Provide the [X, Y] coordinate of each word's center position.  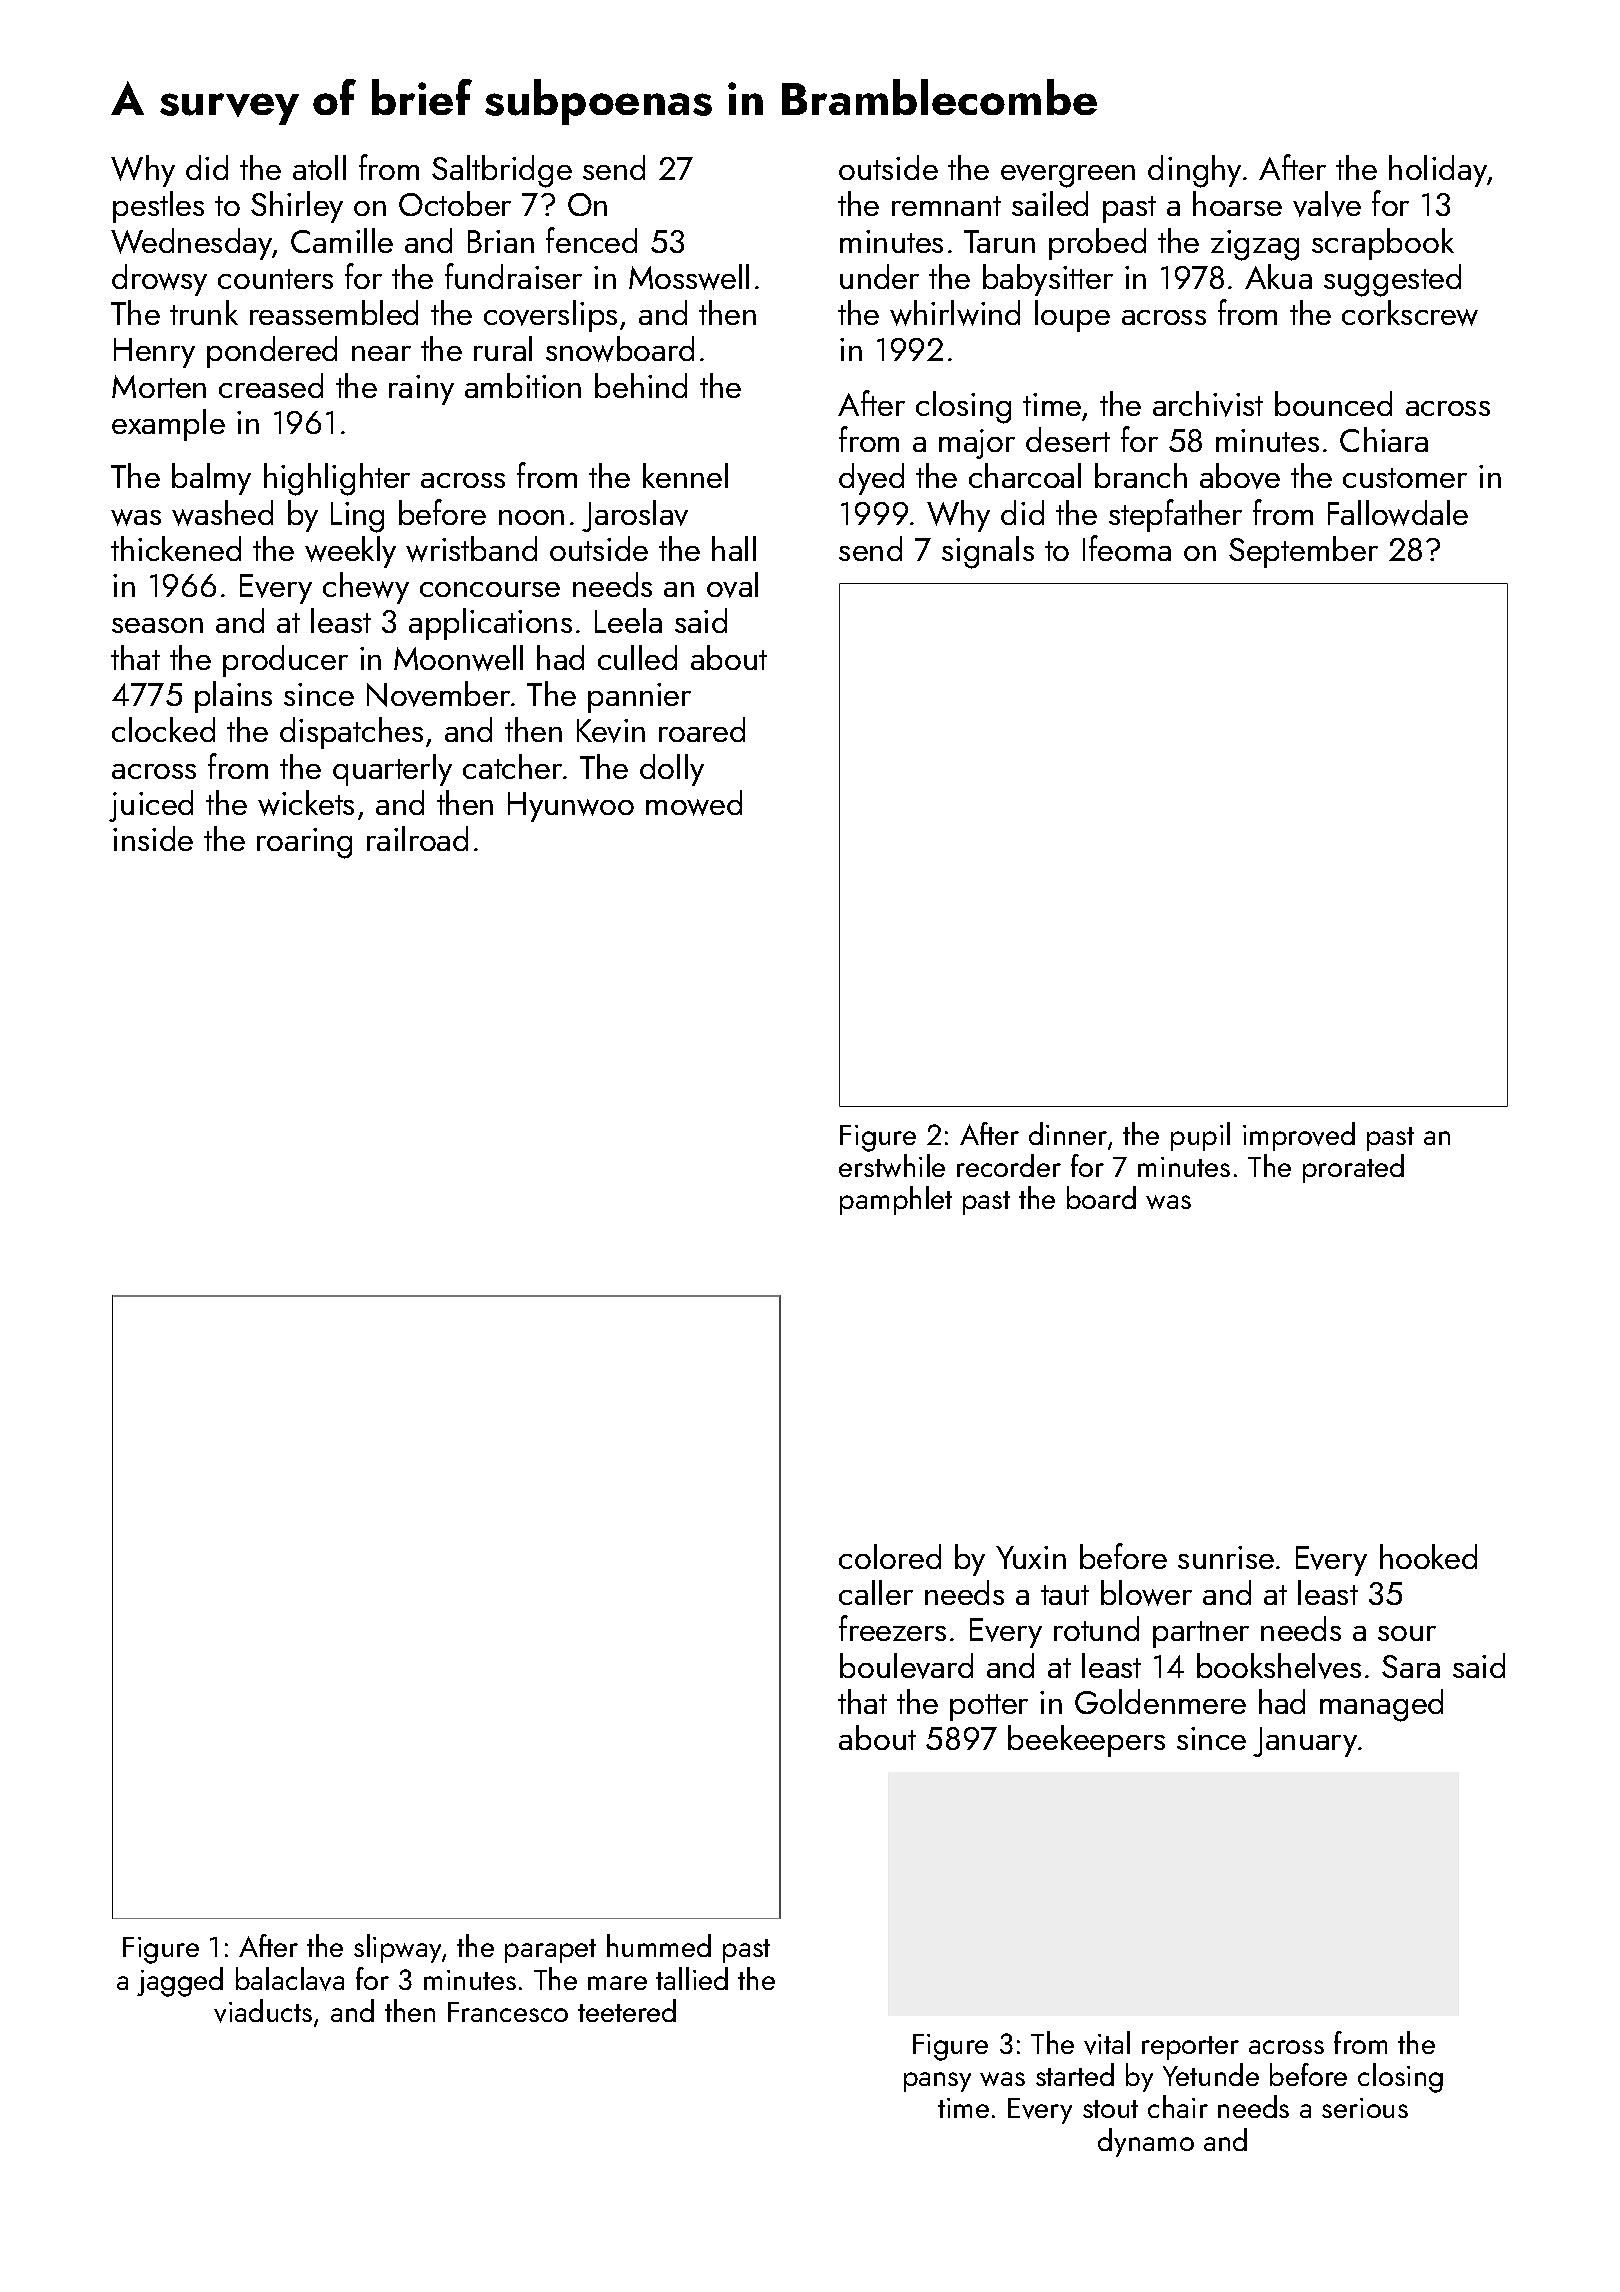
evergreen [1068, 176]
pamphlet [896, 1200]
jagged [180, 1982]
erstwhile [892, 1165]
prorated [1353, 1168]
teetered [627, 2010]
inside [153, 838]
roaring [304, 843]
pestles [158, 207]
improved [1299, 1136]
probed [1097, 244]
